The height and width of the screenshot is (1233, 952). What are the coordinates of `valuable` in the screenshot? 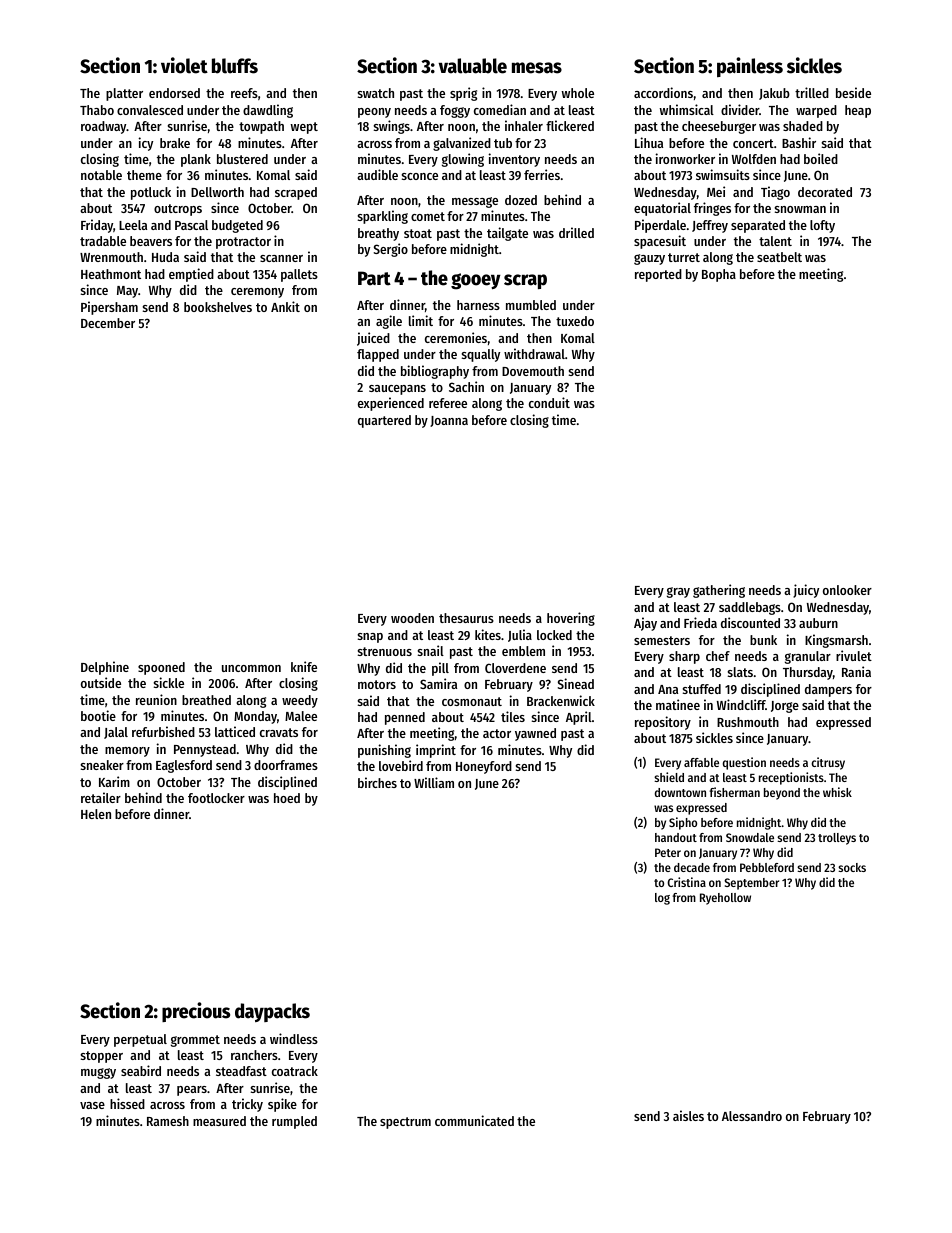 It's located at (473, 66).
